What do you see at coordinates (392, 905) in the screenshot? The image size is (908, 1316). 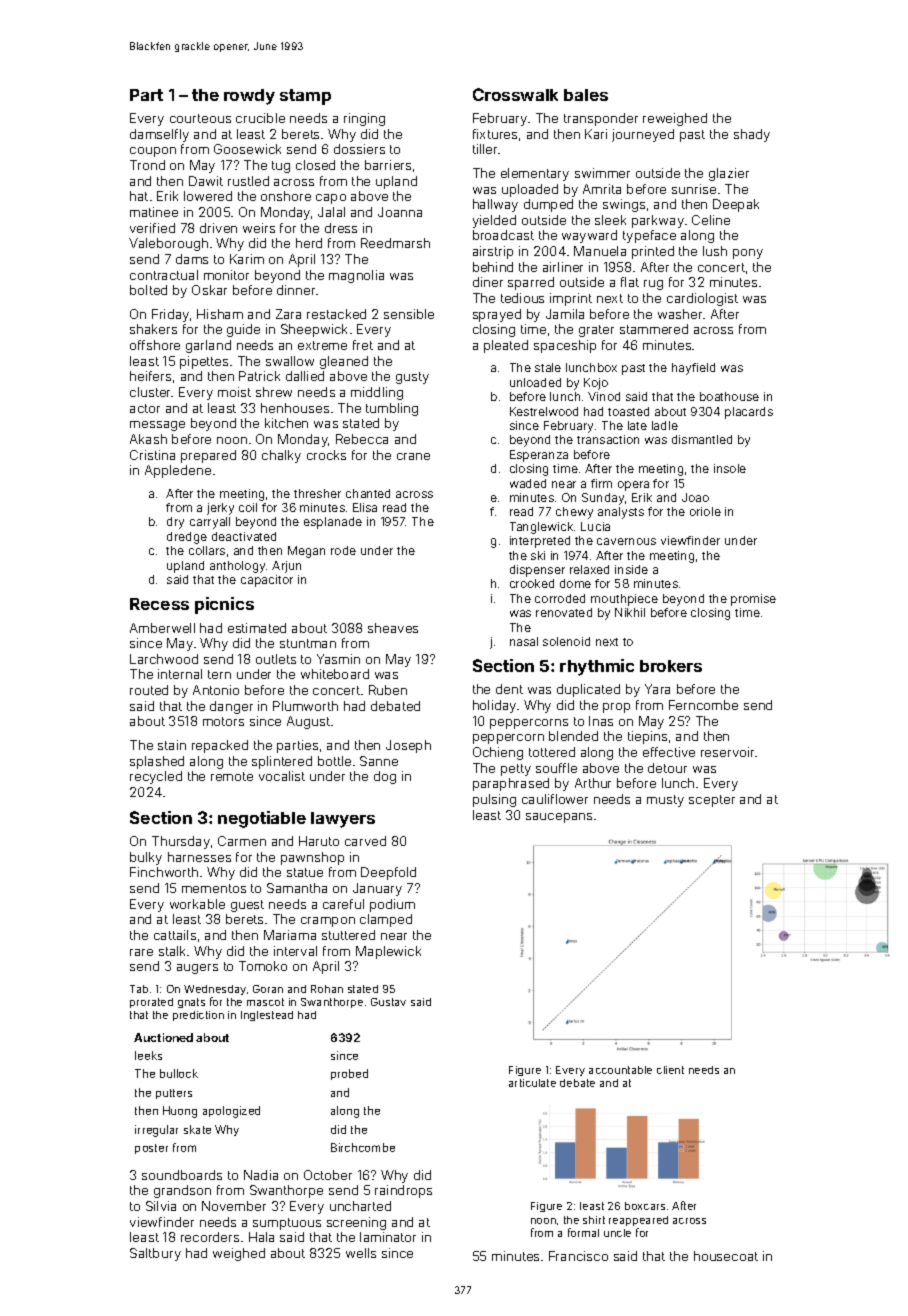 I see `podium` at bounding box center [392, 905].
